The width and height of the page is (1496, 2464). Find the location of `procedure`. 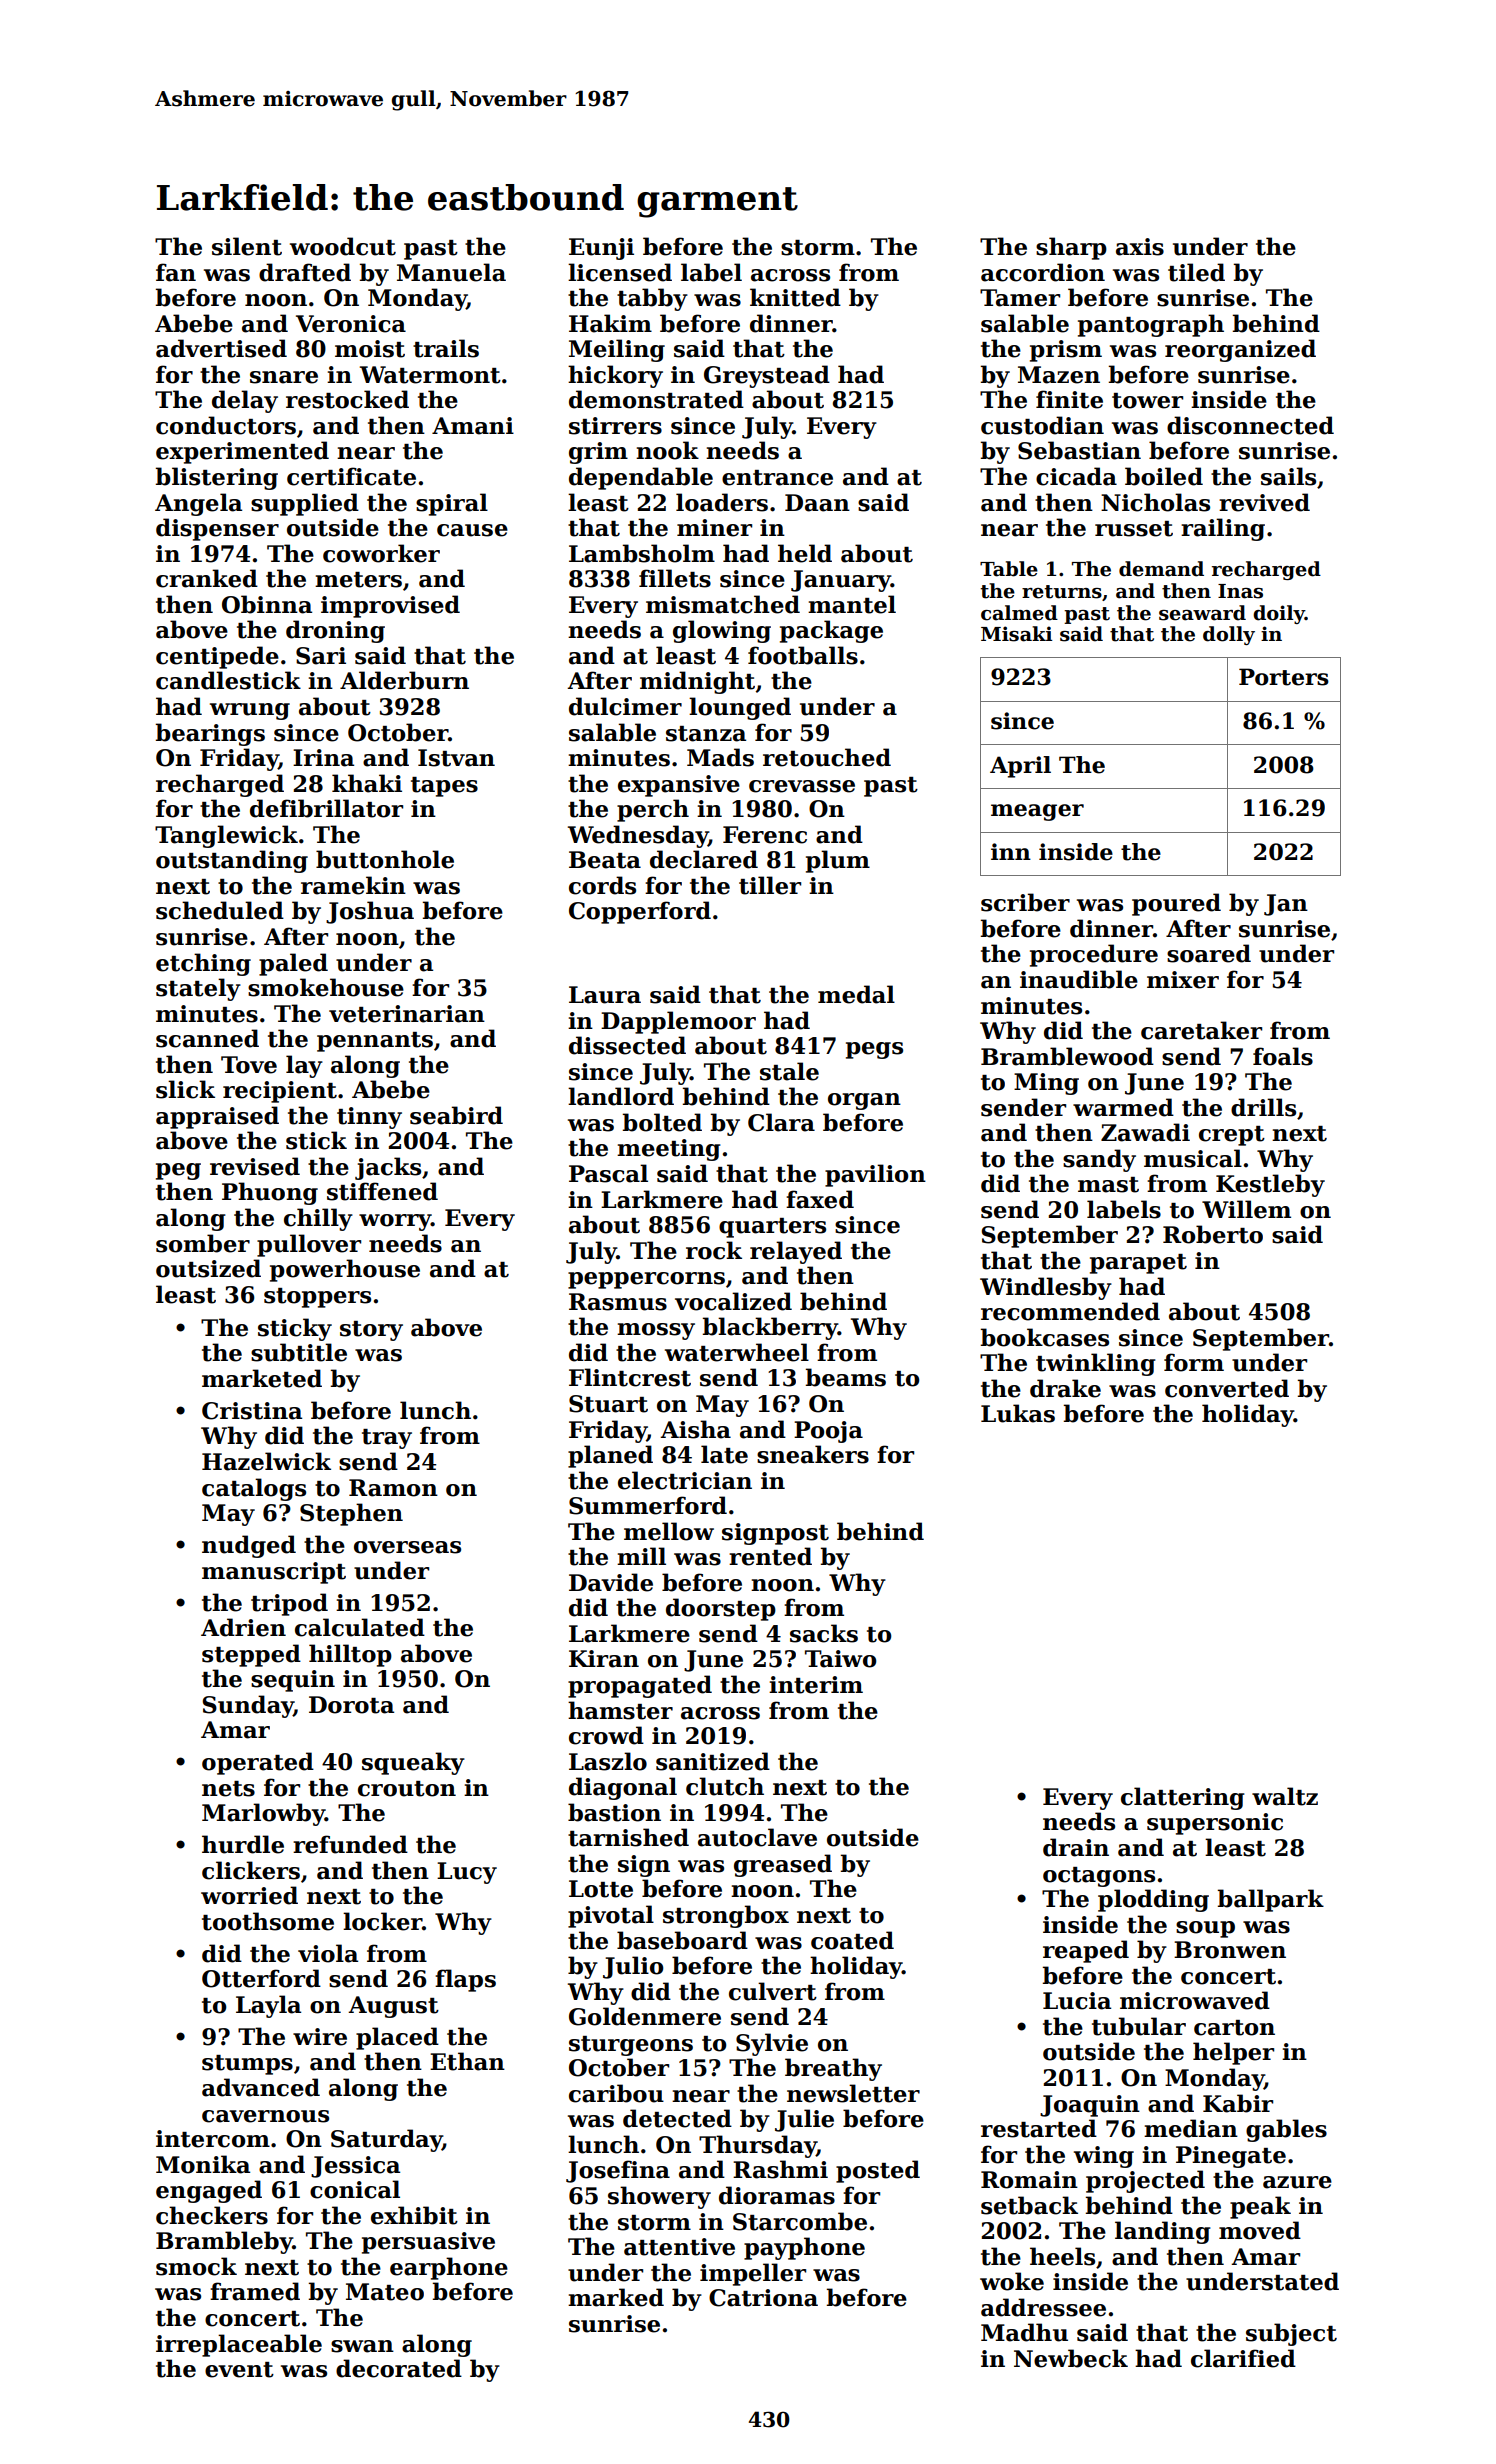

procedure is located at coordinates (1094, 955).
